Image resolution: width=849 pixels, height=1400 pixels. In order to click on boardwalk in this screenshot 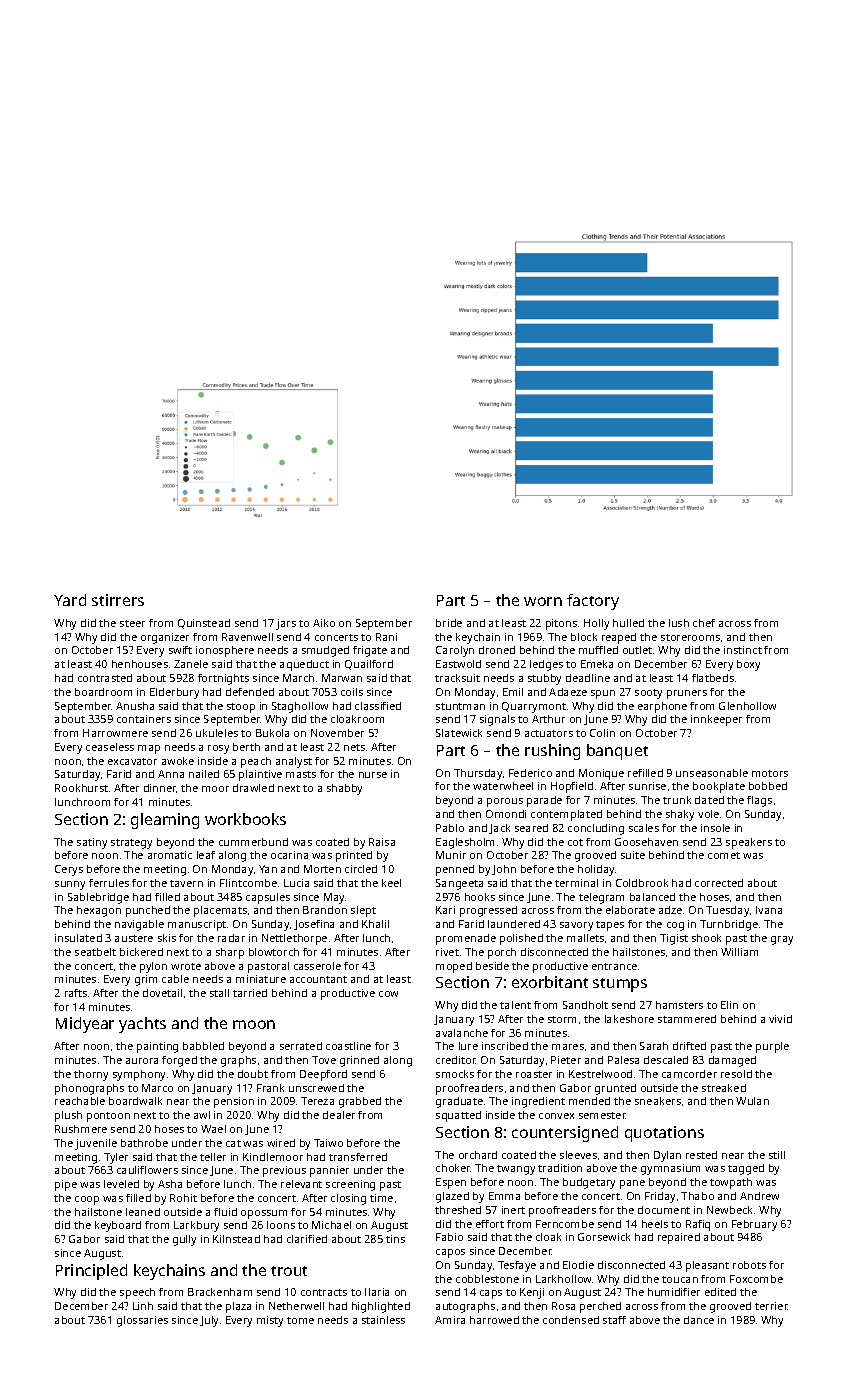, I will do `click(135, 1101)`.
